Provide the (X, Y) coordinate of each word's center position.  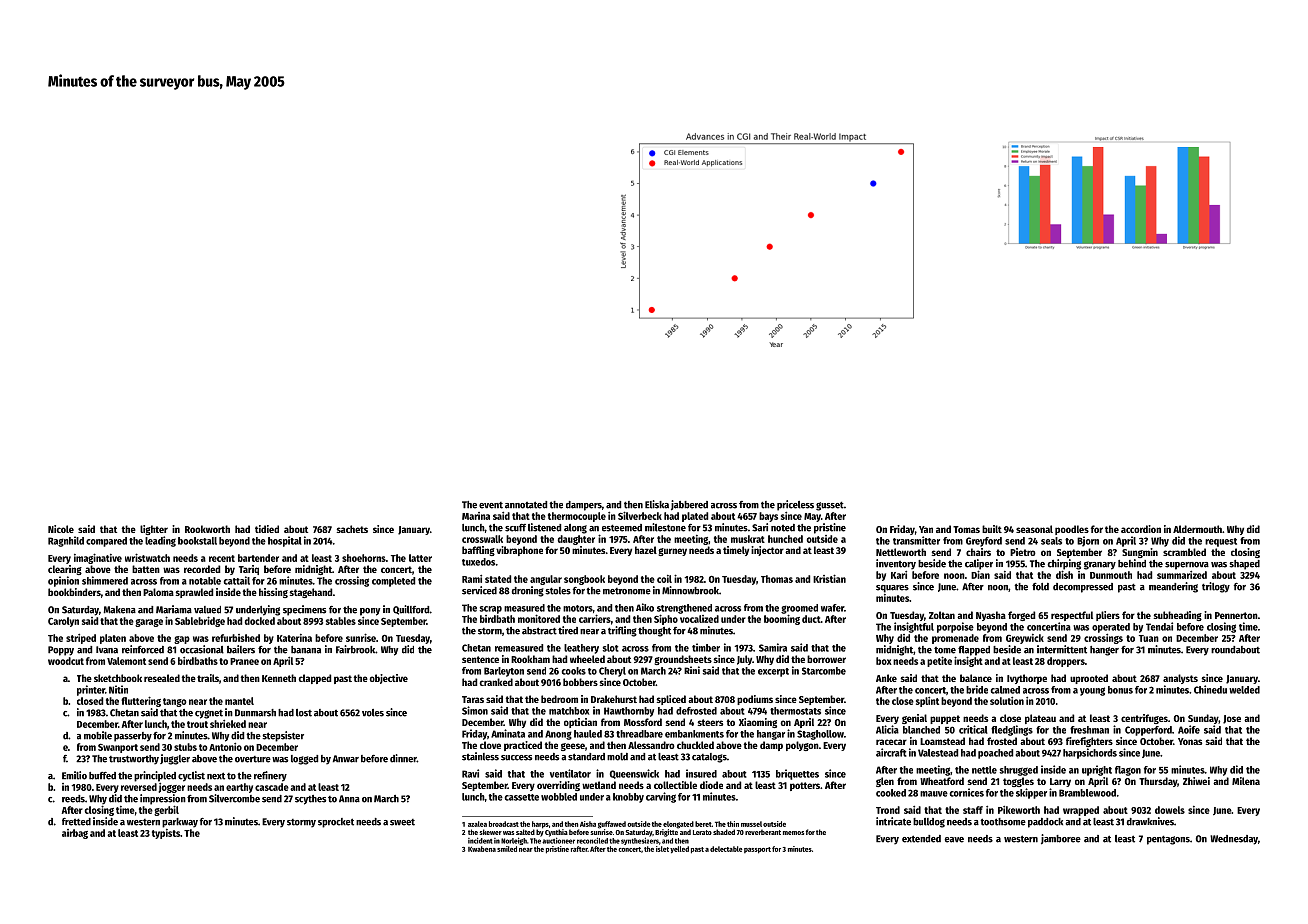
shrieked (228, 724)
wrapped (1081, 811)
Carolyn (63, 622)
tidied (267, 529)
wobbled (559, 797)
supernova (1187, 566)
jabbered (689, 505)
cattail (237, 580)
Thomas (777, 579)
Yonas (1190, 741)
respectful (1072, 616)
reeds (73, 799)
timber (706, 647)
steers (710, 722)
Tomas (966, 529)
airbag (75, 834)
